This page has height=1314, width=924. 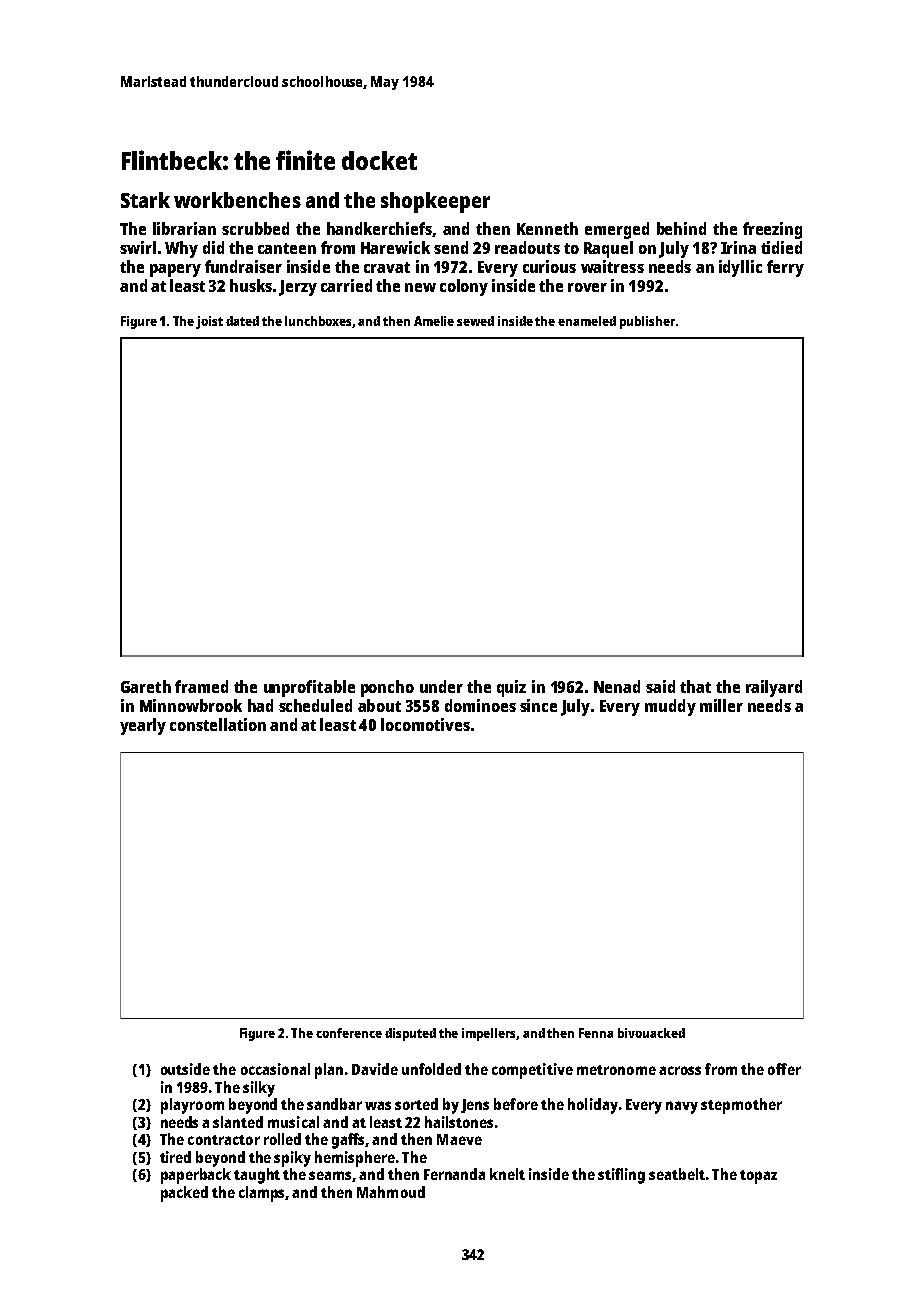 What do you see at coordinates (146, 686) in the page?
I see `Gareth` at bounding box center [146, 686].
